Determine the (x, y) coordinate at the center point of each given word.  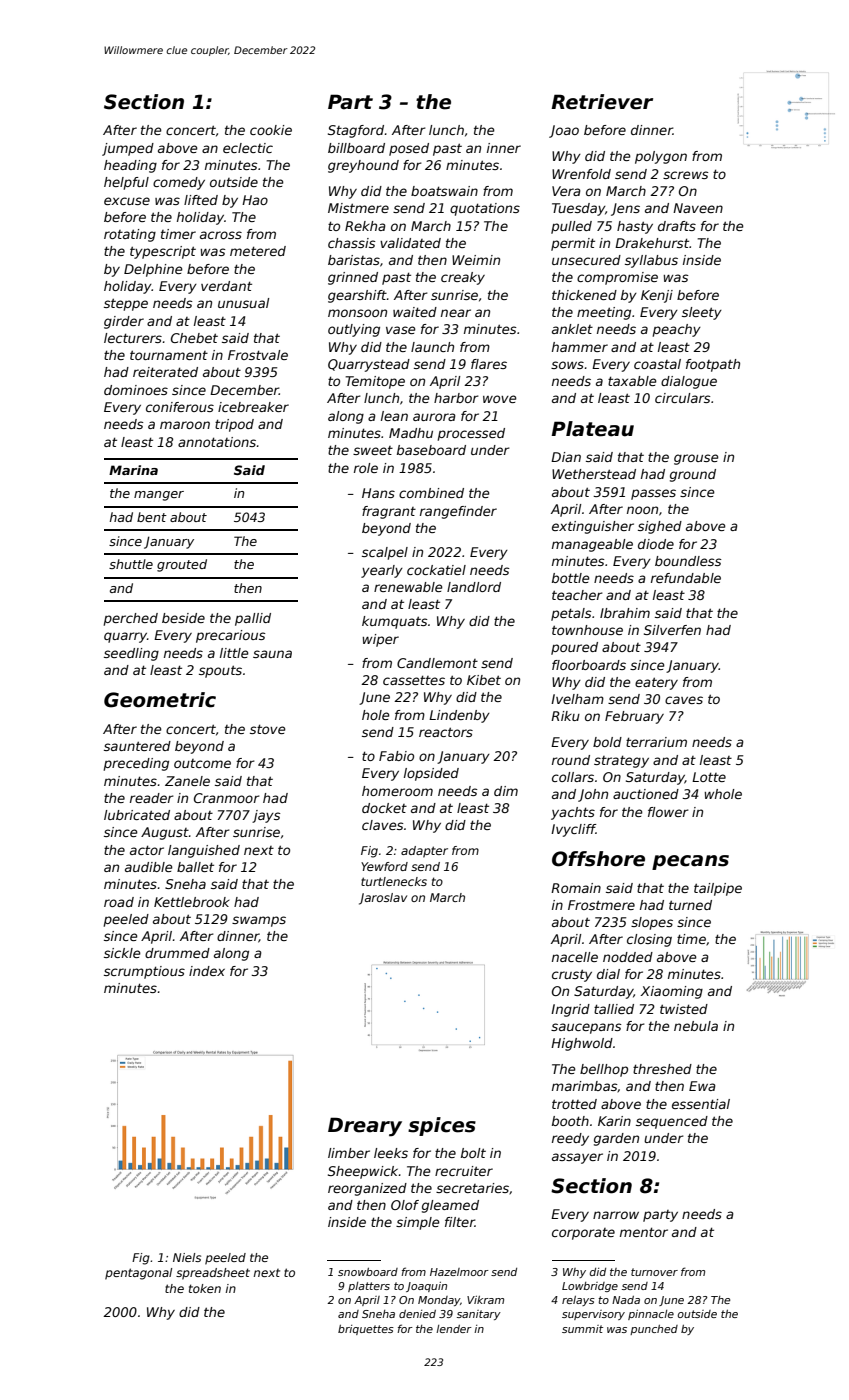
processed (471, 434)
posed (409, 149)
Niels (187, 1257)
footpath (713, 365)
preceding (136, 764)
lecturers (133, 338)
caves (684, 700)
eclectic (248, 148)
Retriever (602, 102)
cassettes (414, 680)
